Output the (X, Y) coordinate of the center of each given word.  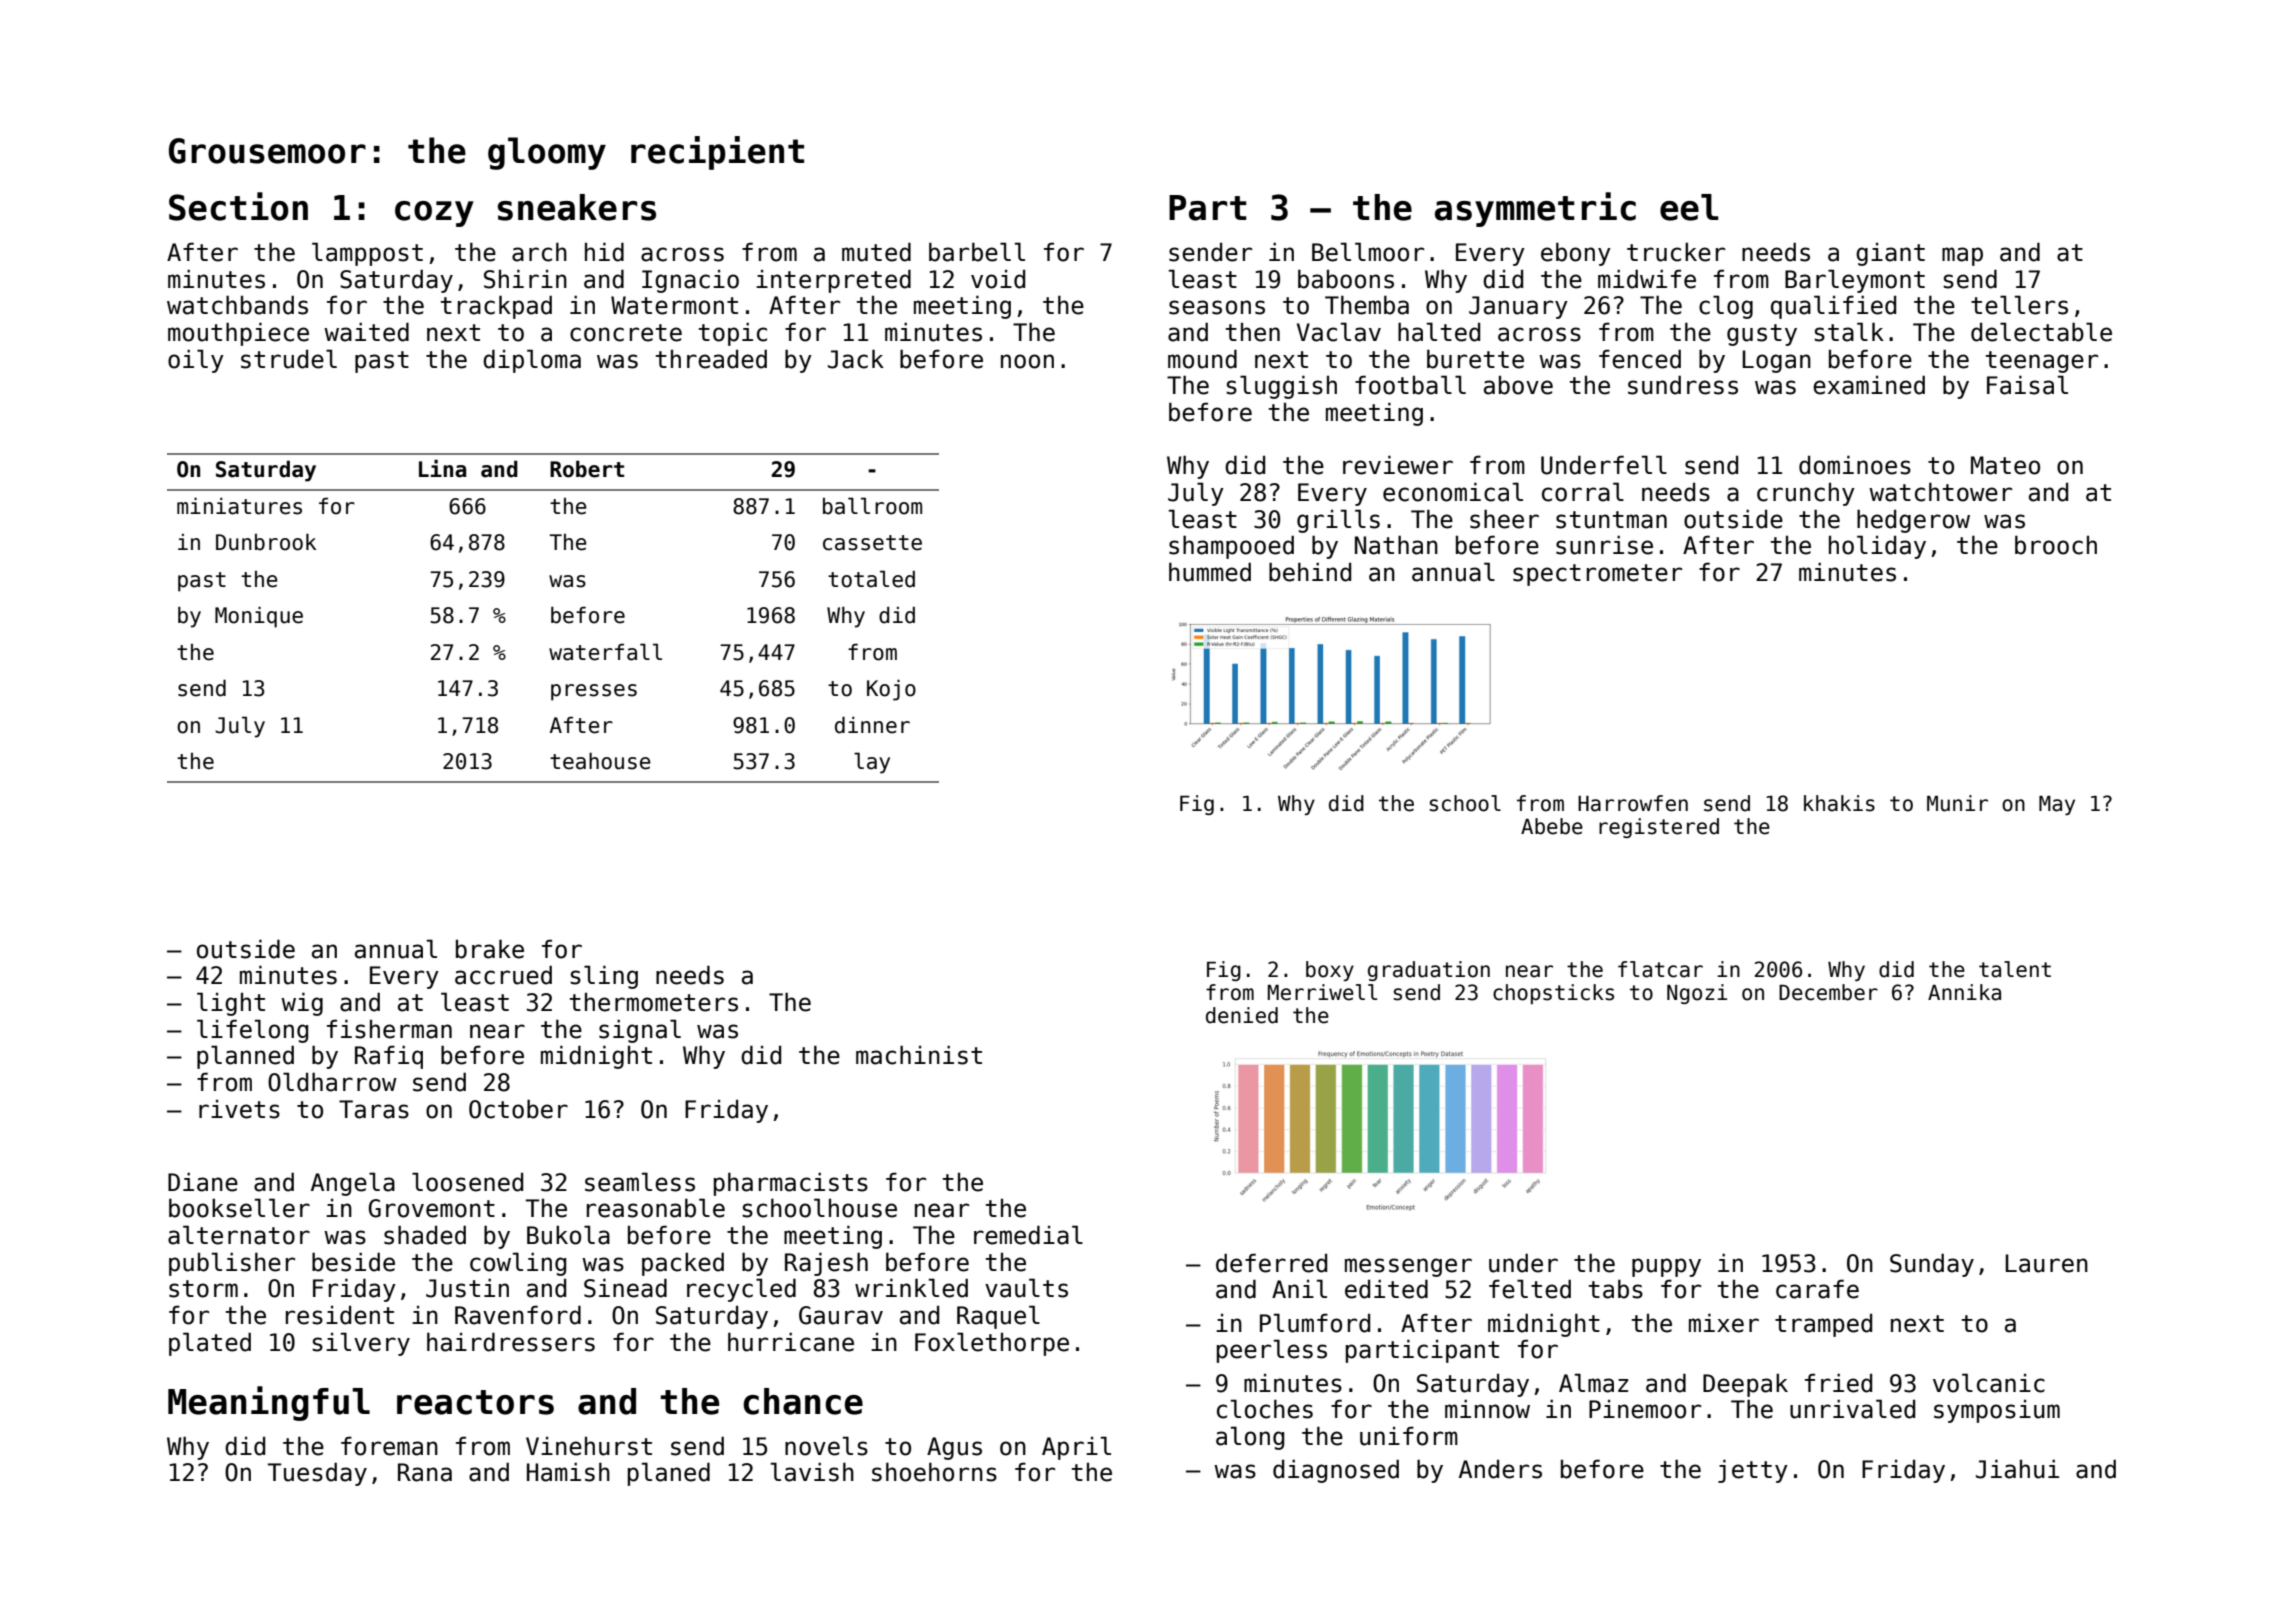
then (1253, 332)
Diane (203, 1182)
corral (1583, 492)
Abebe (1552, 826)
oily (196, 361)
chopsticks (1553, 994)
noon (1027, 361)
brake (490, 949)
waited (366, 332)
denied (1242, 1015)
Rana (425, 1472)
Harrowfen (1633, 803)
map (1962, 256)
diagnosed (1336, 1471)
